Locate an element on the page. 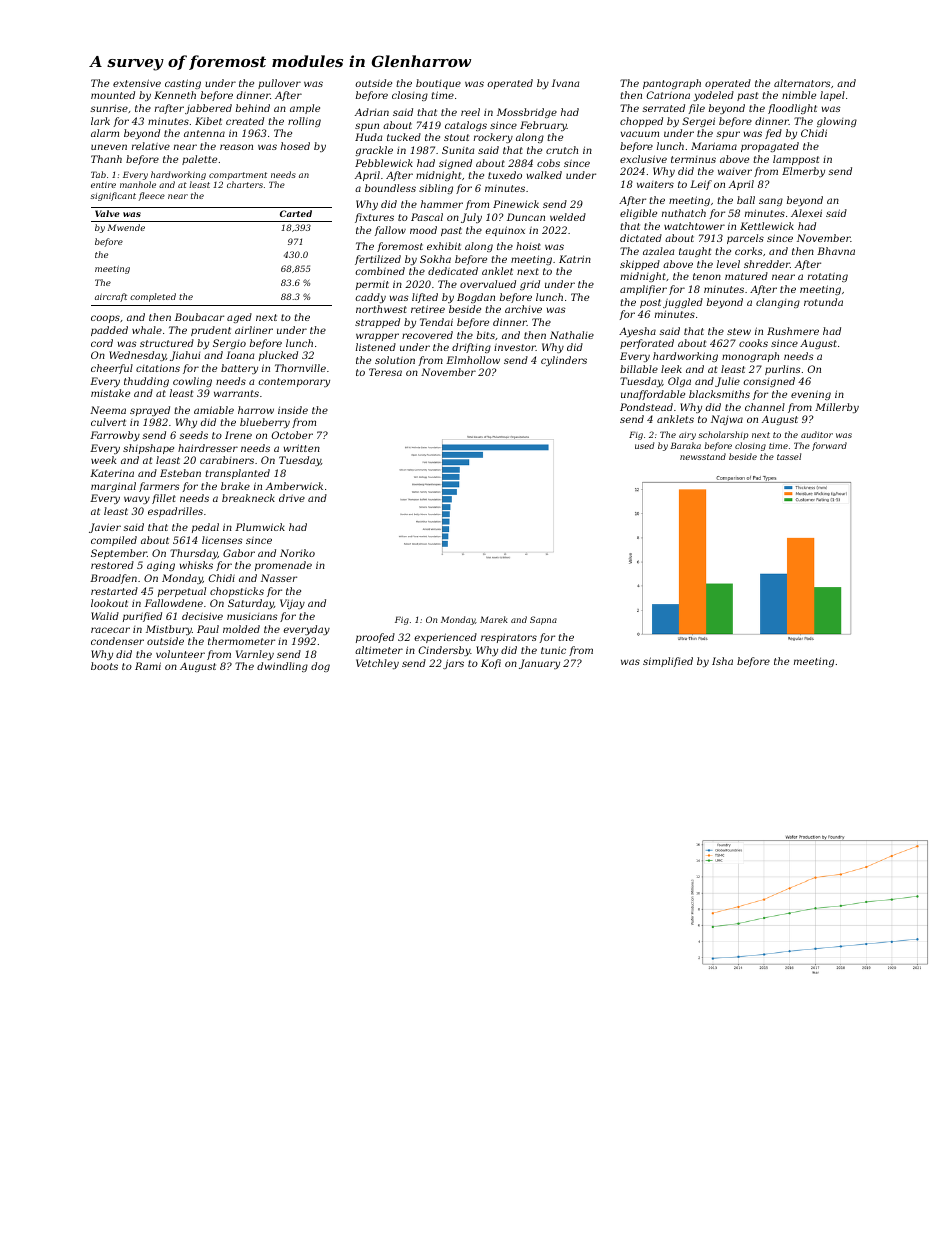 This page has width=952, height=1233. Marek is located at coordinates (494, 619).
